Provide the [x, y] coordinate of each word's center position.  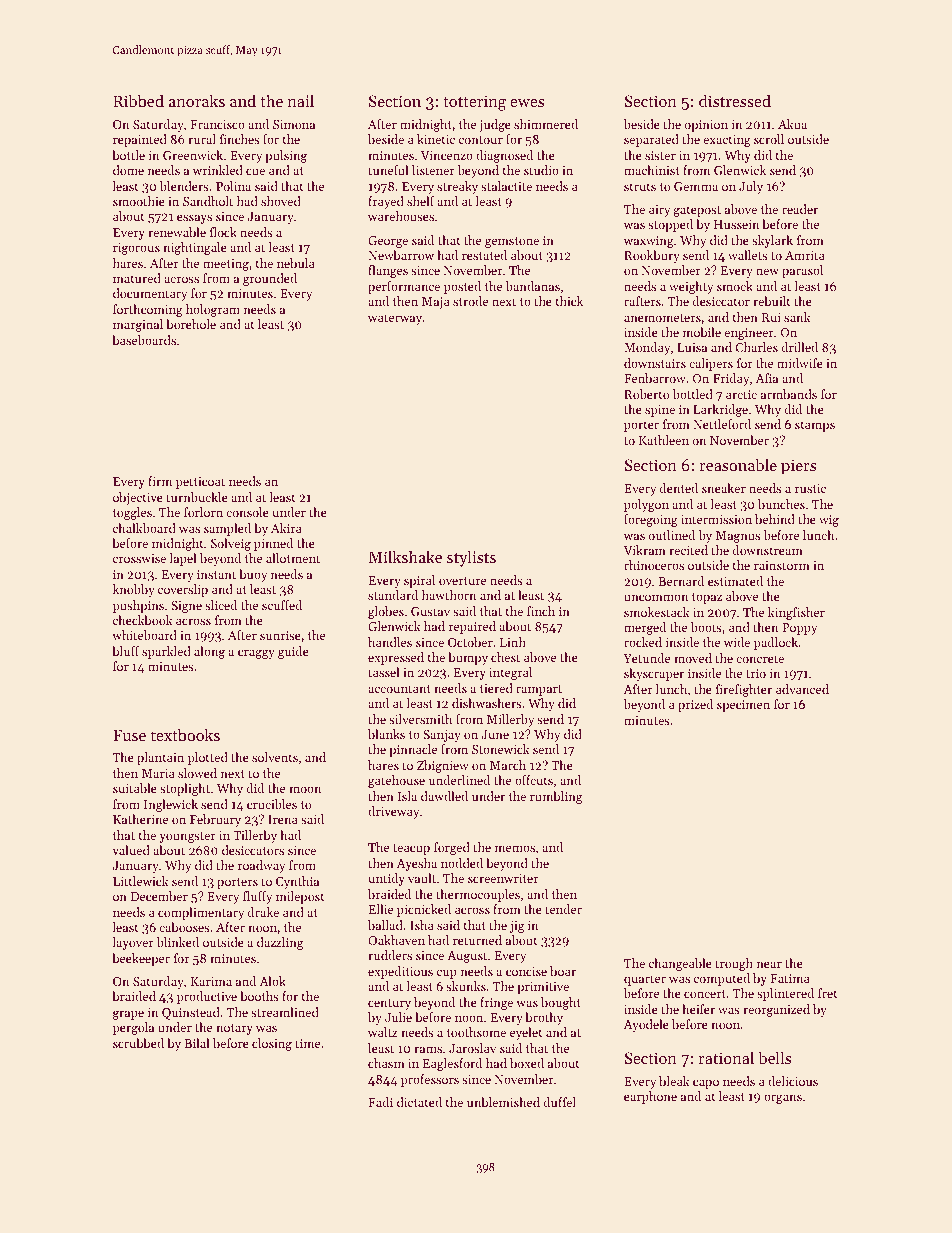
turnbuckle [197, 497]
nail [301, 100]
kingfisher [796, 613]
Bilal [197, 1043]
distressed [735, 100]
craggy [256, 654]
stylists [471, 558]
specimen [743, 706]
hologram [213, 310]
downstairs [655, 363]
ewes [527, 103]
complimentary [201, 913]
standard [393, 595]
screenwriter [503, 878]
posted [462, 287]
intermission [716, 519]
